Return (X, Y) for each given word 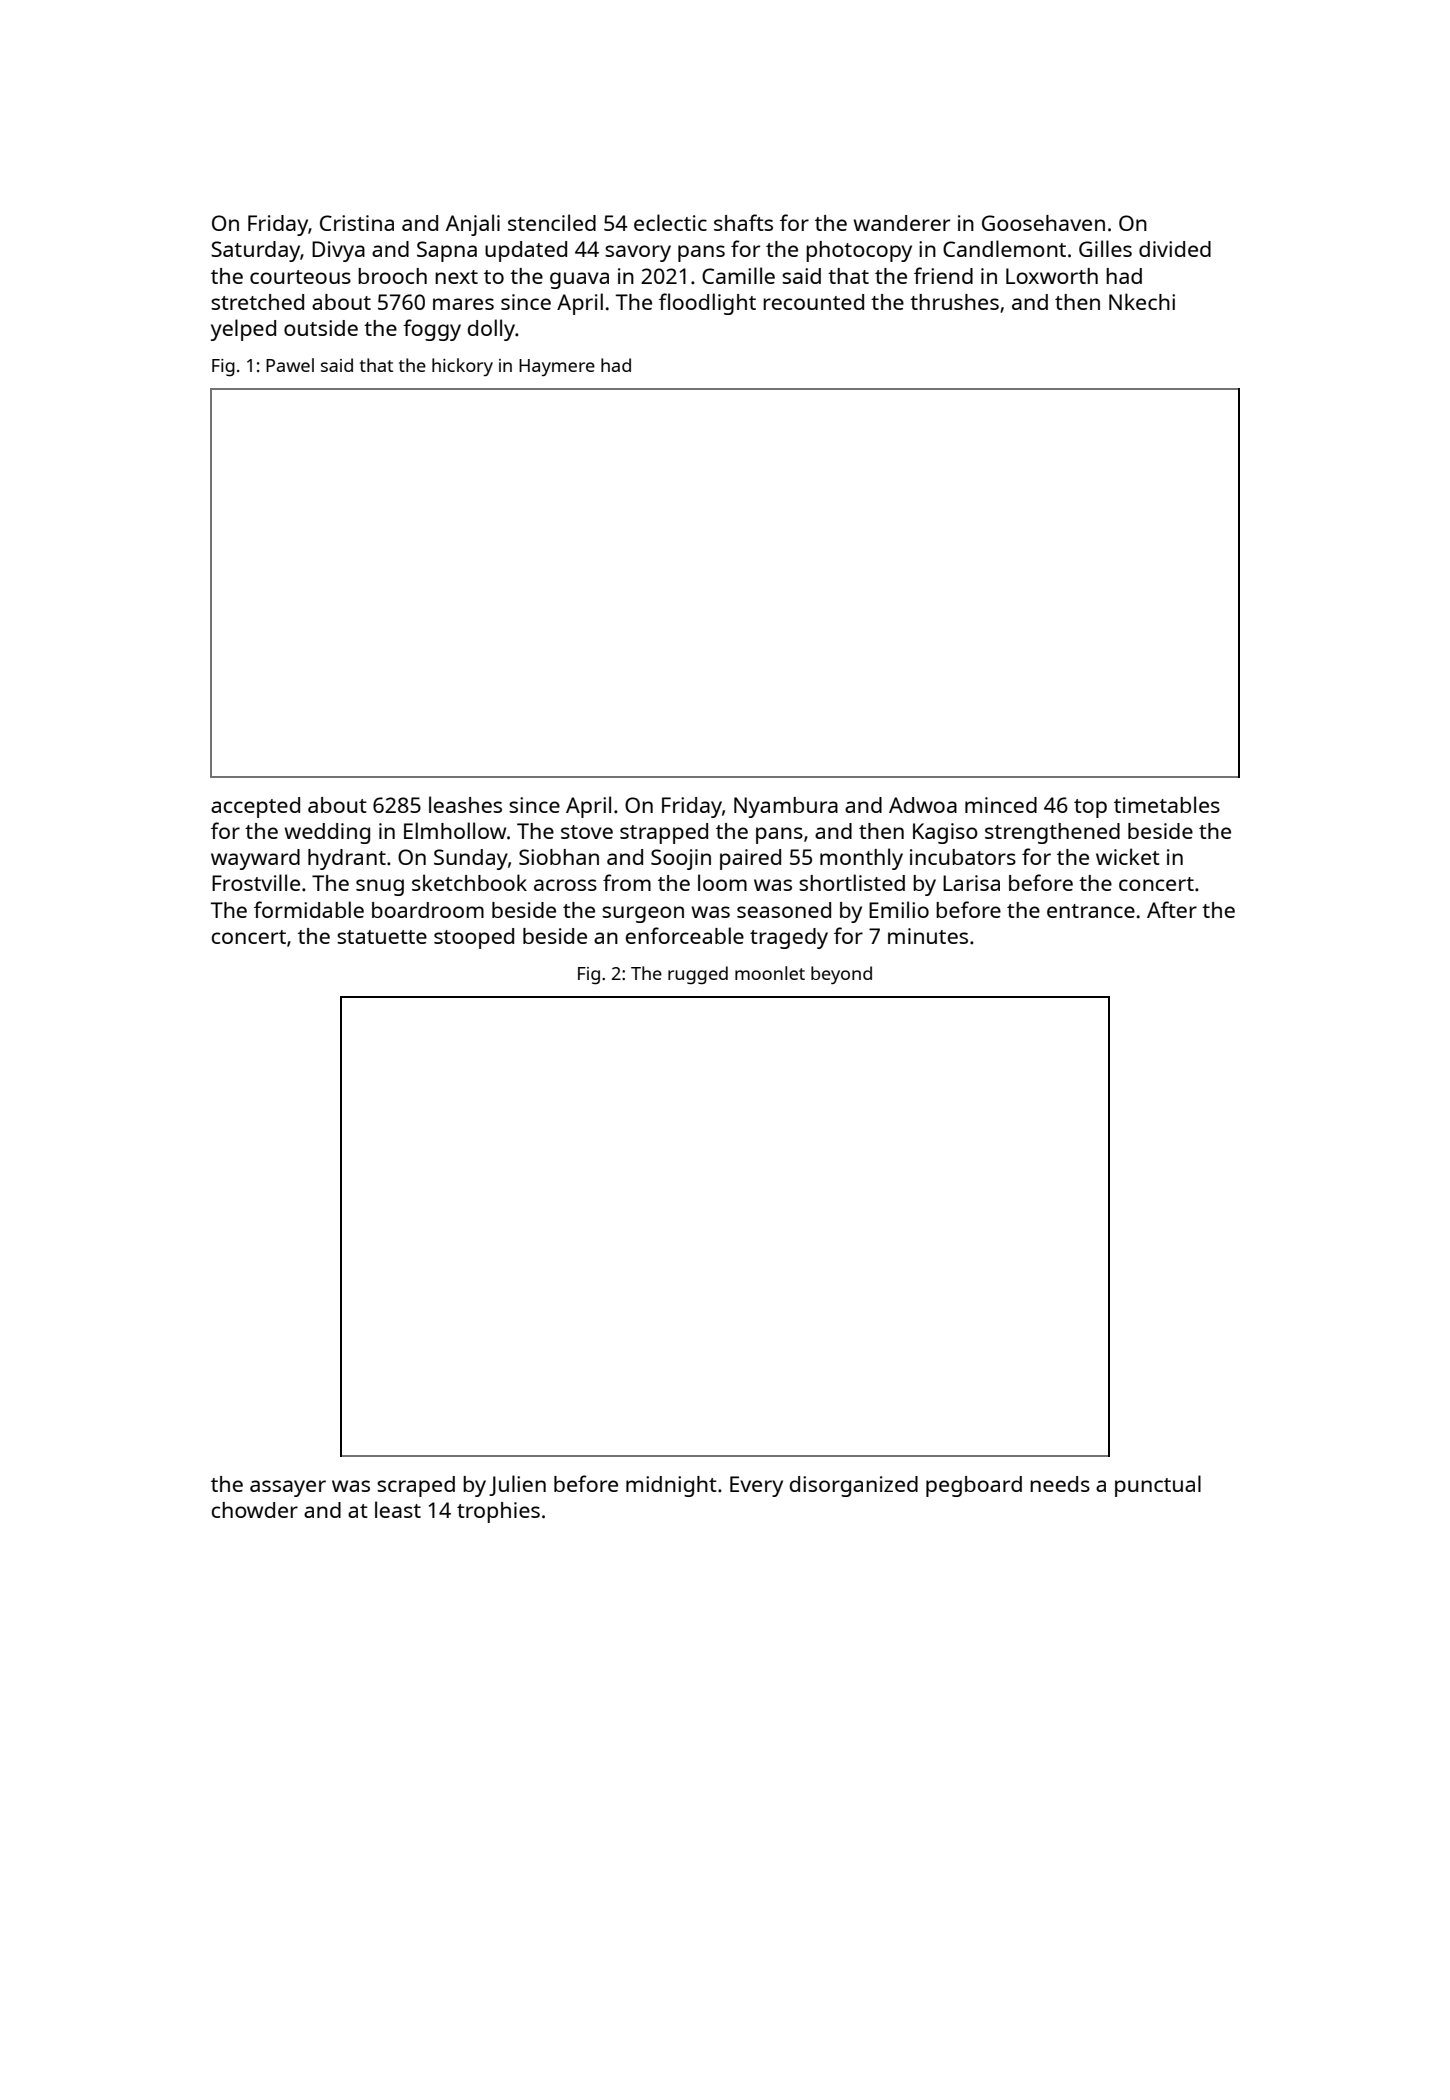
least (398, 1509)
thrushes (954, 302)
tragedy (789, 938)
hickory (462, 367)
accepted (255, 807)
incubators (963, 857)
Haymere (557, 367)
